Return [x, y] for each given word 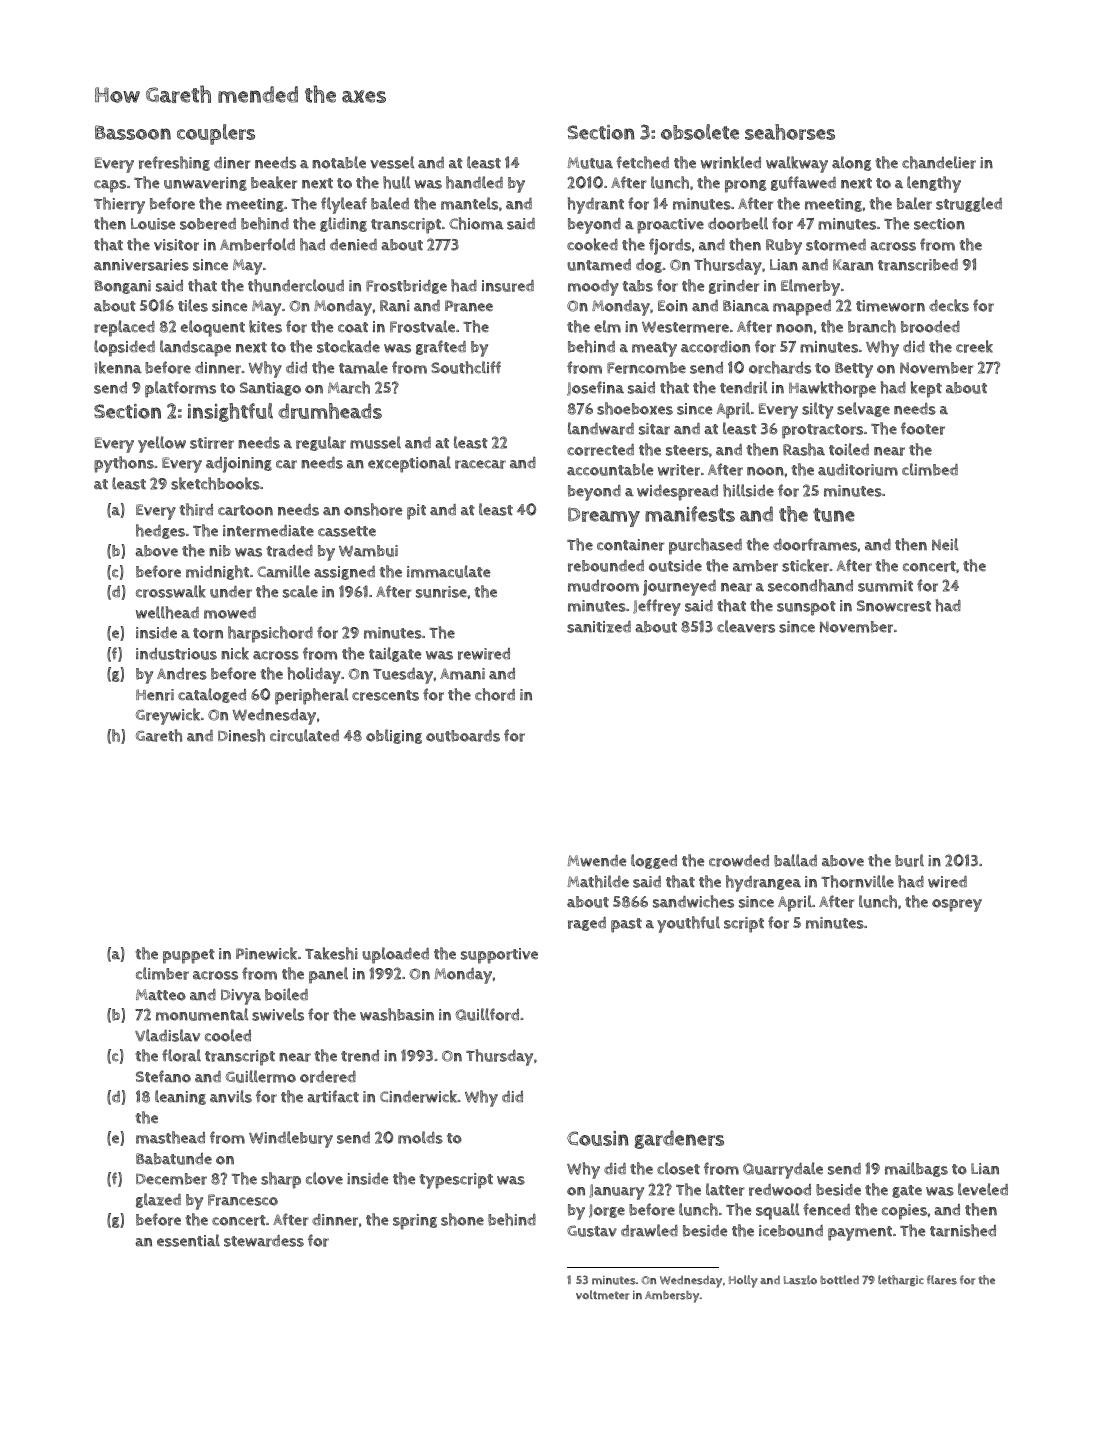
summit [885, 586]
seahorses [790, 132]
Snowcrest [894, 606]
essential [188, 1240]
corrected [600, 450]
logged [654, 861]
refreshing [174, 163]
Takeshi [331, 953]
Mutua [590, 163]
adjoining [239, 465]
